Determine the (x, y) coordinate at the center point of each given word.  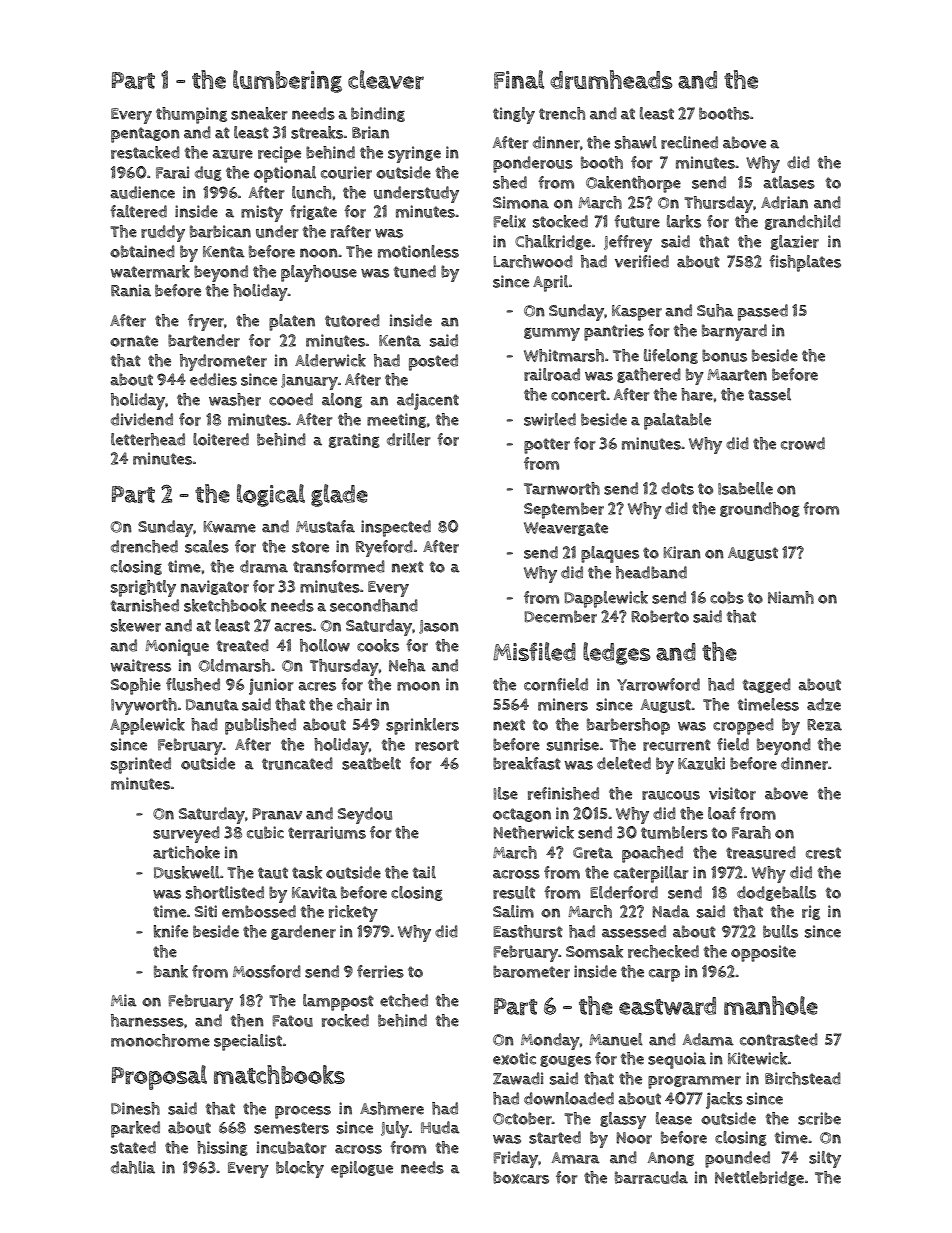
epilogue (362, 1169)
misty (262, 213)
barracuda (651, 1177)
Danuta (212, 705)
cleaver (386, 79)
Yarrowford (658, 684)
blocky (300, 1169)
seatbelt (371, 763)
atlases (789, 182)
